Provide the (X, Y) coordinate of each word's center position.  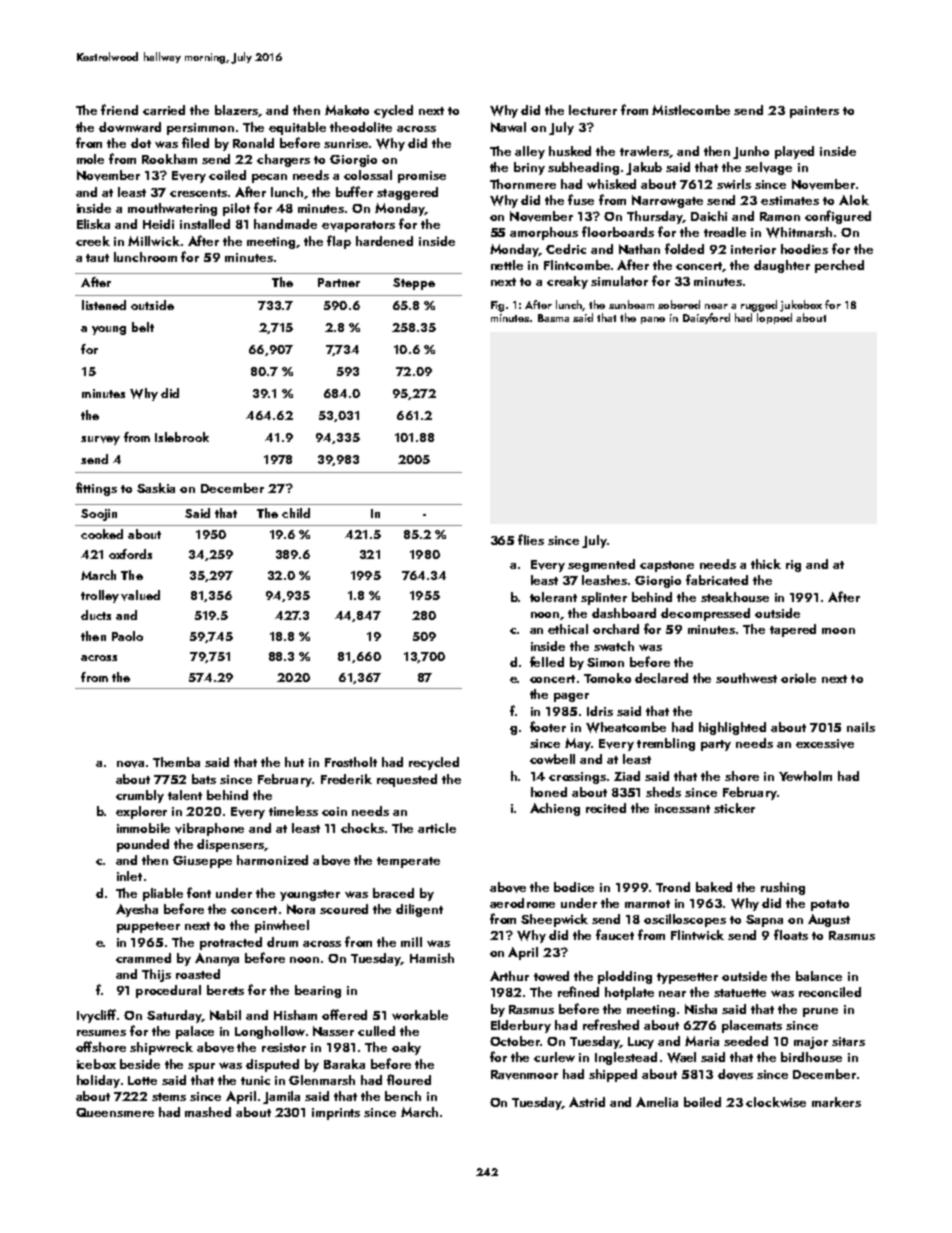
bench (403, 1096)
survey (100, 440)
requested (407, 780)
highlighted (732, 728)
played (794, 152)
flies (531, 539)
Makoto (347, 110)
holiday (98, 1081)
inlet (129, 876)
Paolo (127, 636)
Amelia (657, 1102)
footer (548, 726)
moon (838, 631)
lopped (774, 318)
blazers (237, 111)
